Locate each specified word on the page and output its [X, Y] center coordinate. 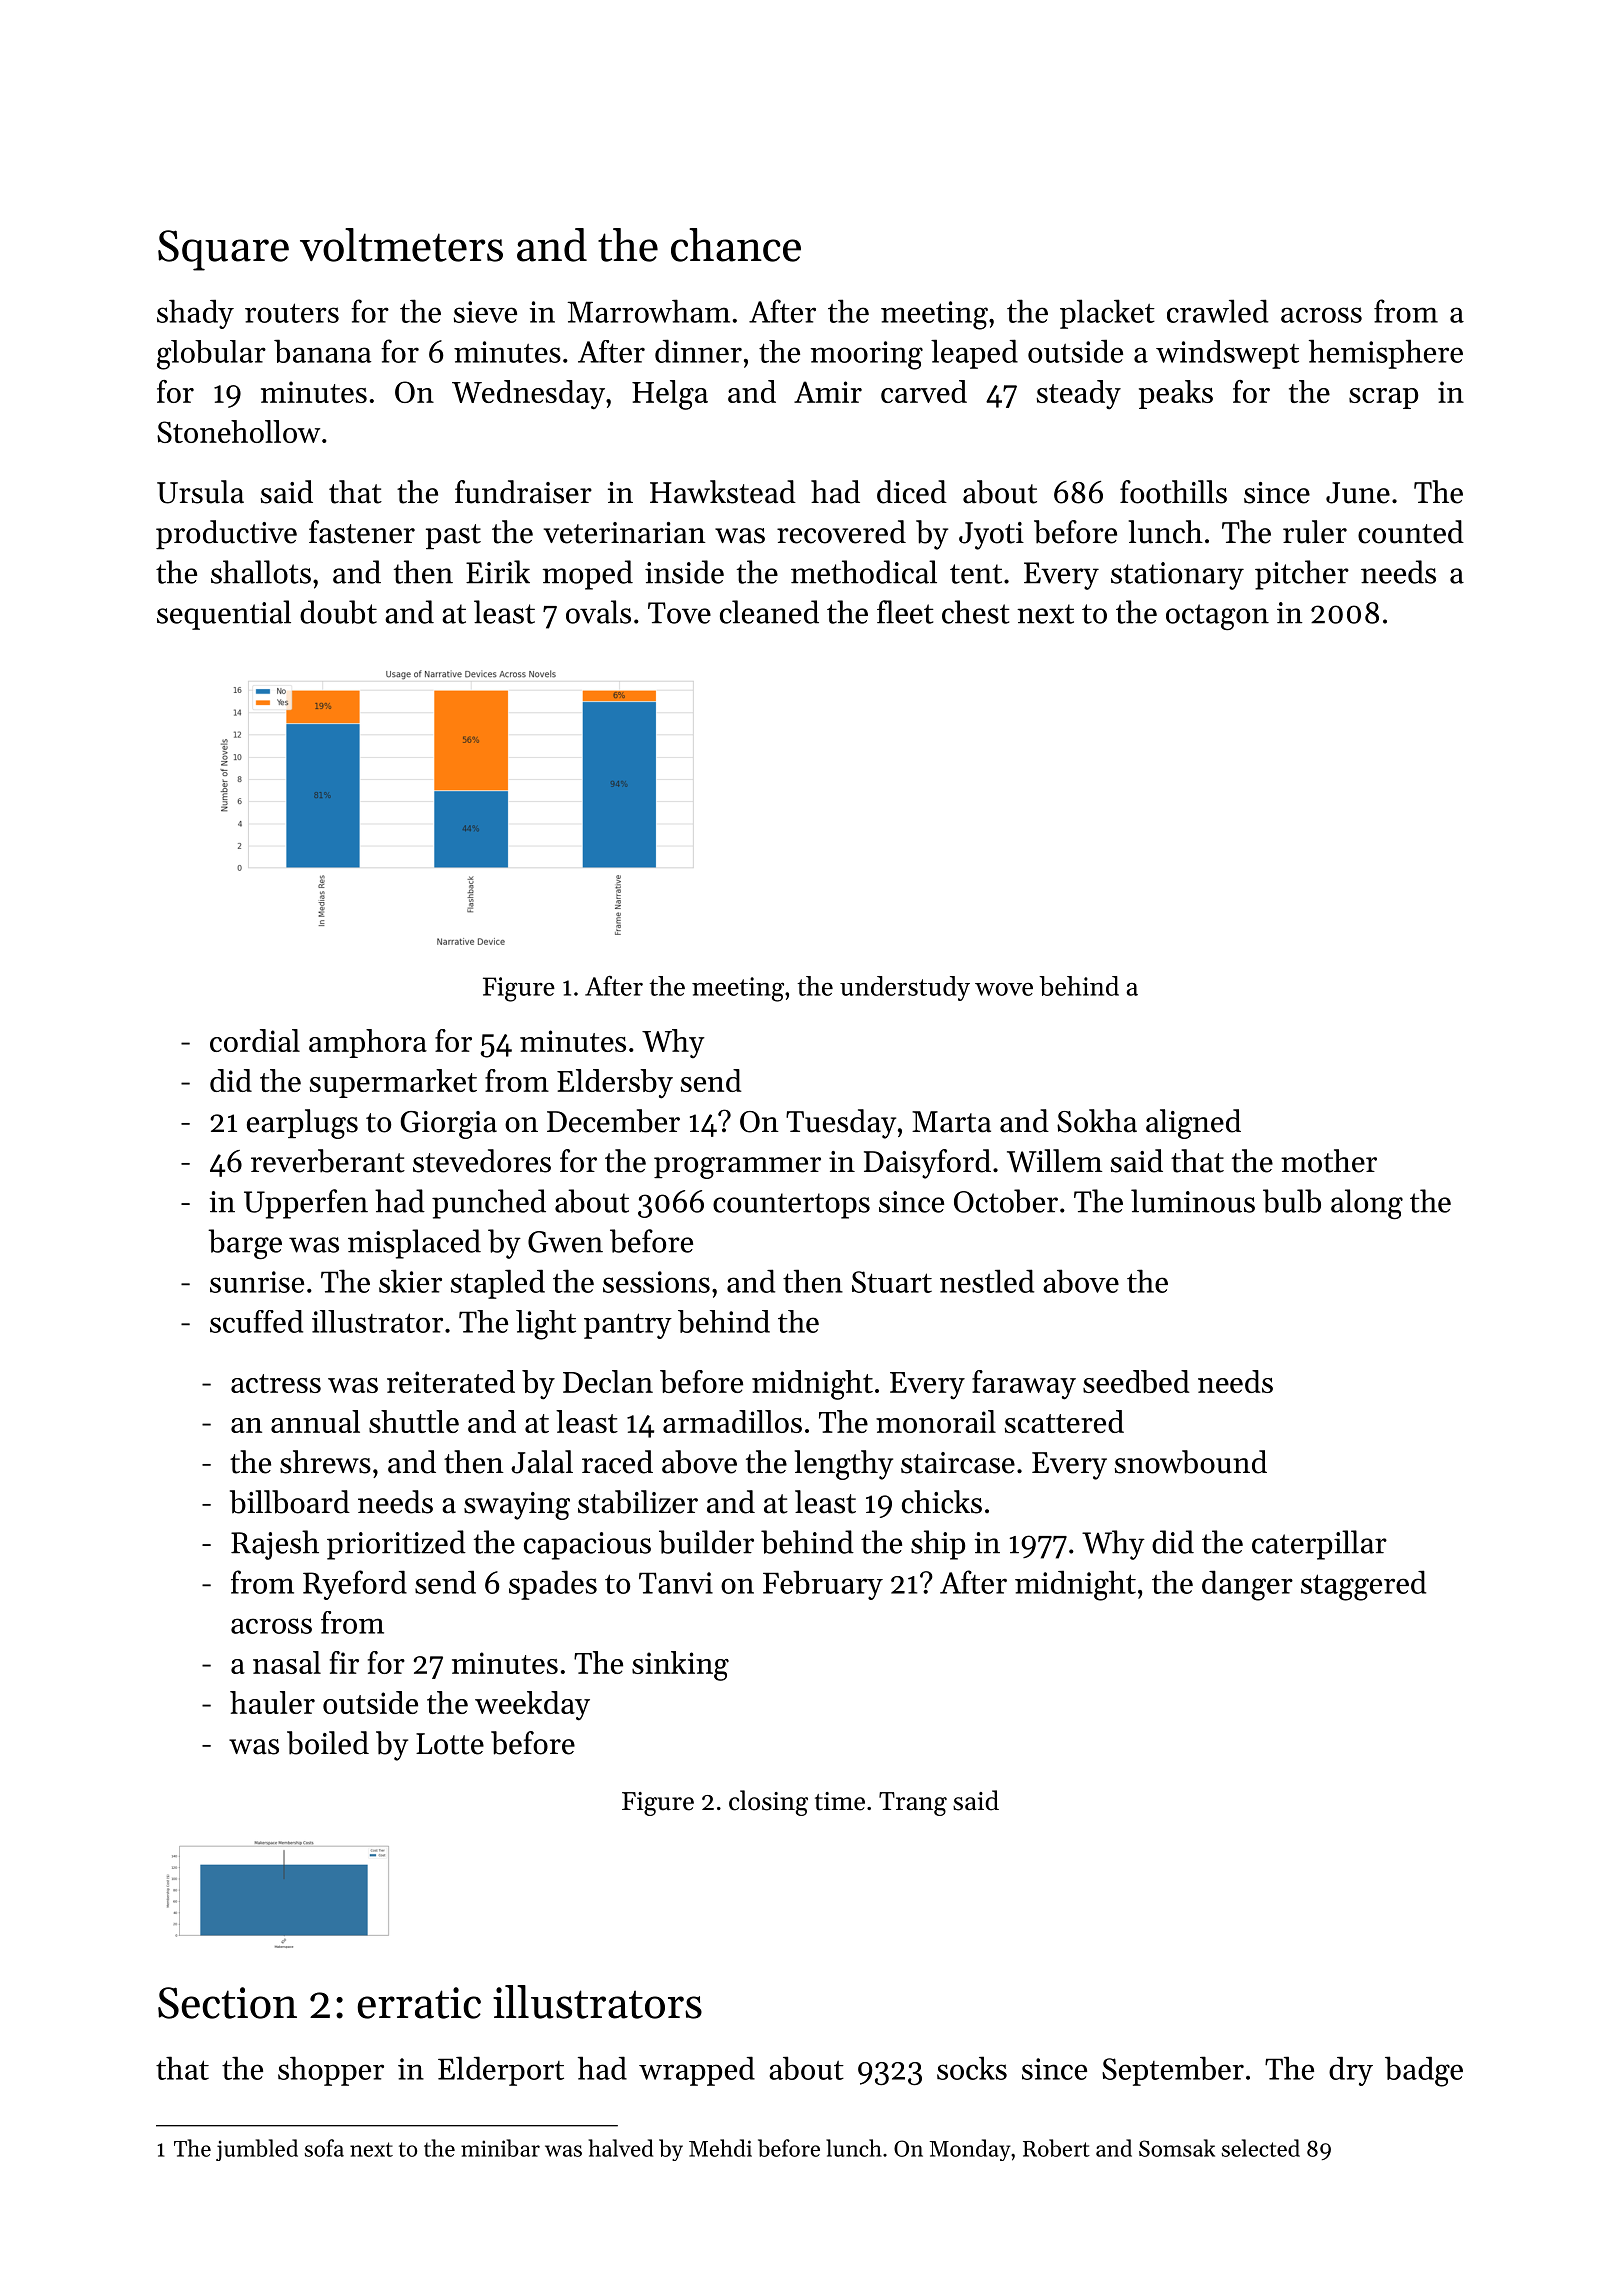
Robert [1056, 2148]
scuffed [256, 1321]
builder [706, 1542]
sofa [324, 2148]
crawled [1217, 311]
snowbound [1191, 1462]
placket [1107, 314]
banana [322, 351]
